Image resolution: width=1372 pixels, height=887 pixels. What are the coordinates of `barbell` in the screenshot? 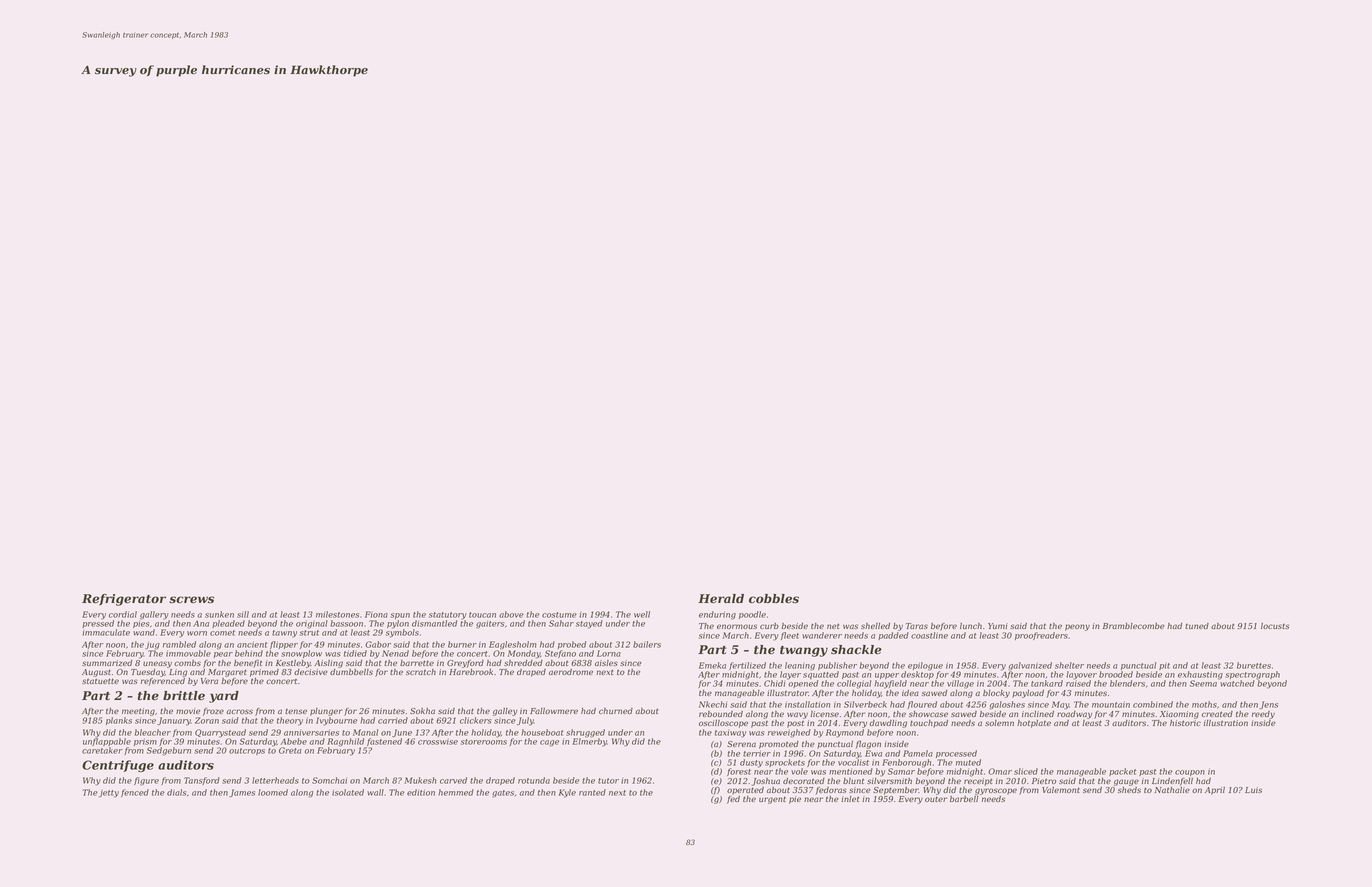 It's located at (964, 799).
